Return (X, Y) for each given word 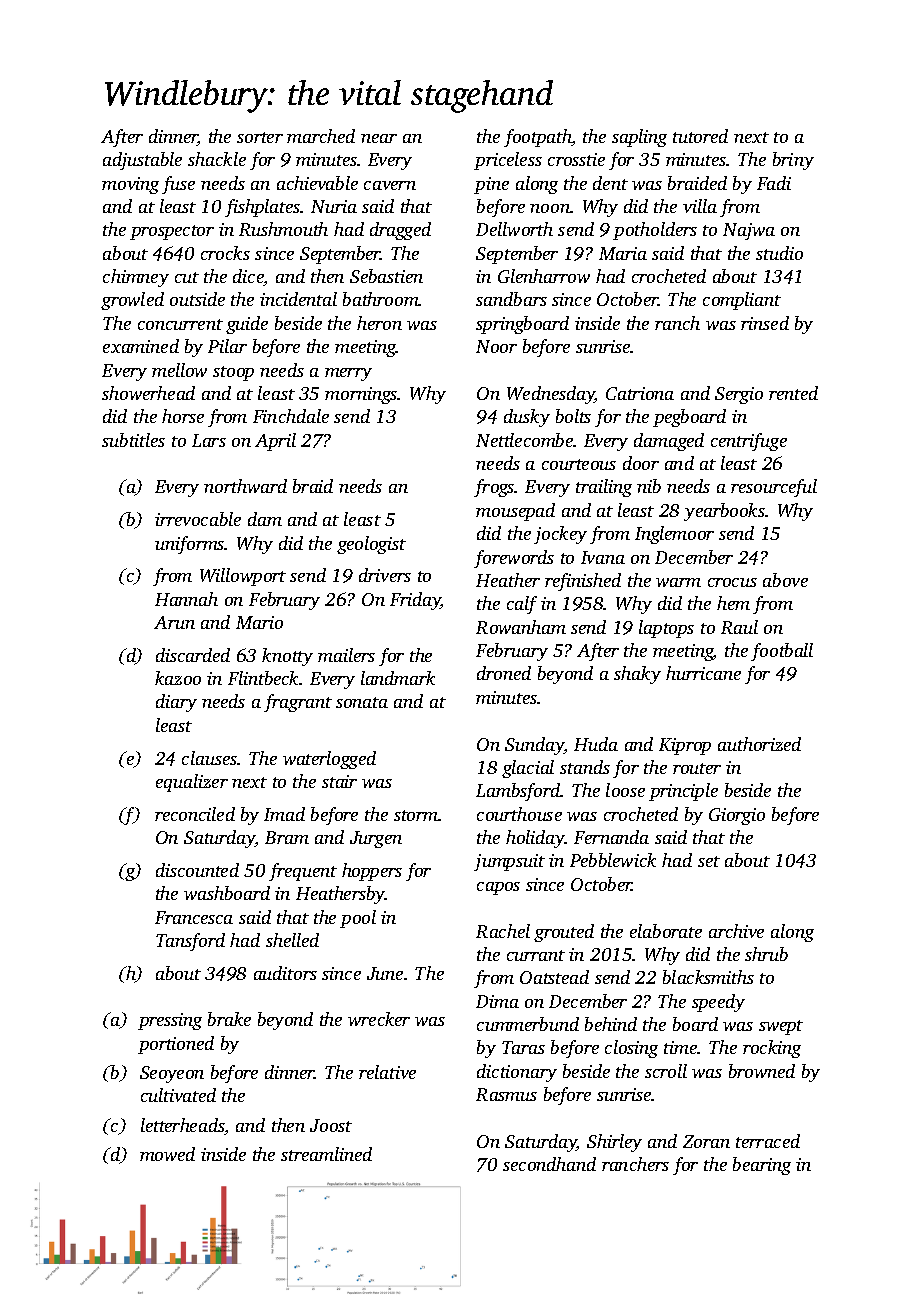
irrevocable (198, 519)
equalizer (192, 783)
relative (387, 1072)
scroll (666, 1071)
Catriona (640, 393)
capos (498, 888)
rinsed (765, 323)
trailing (604, 488)
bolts (573, 416)
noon (550, 208)
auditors (285, 973)
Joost (331, 1125)
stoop (233, 373)
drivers (385, 575)
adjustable (142, 161)
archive (736, 931)
